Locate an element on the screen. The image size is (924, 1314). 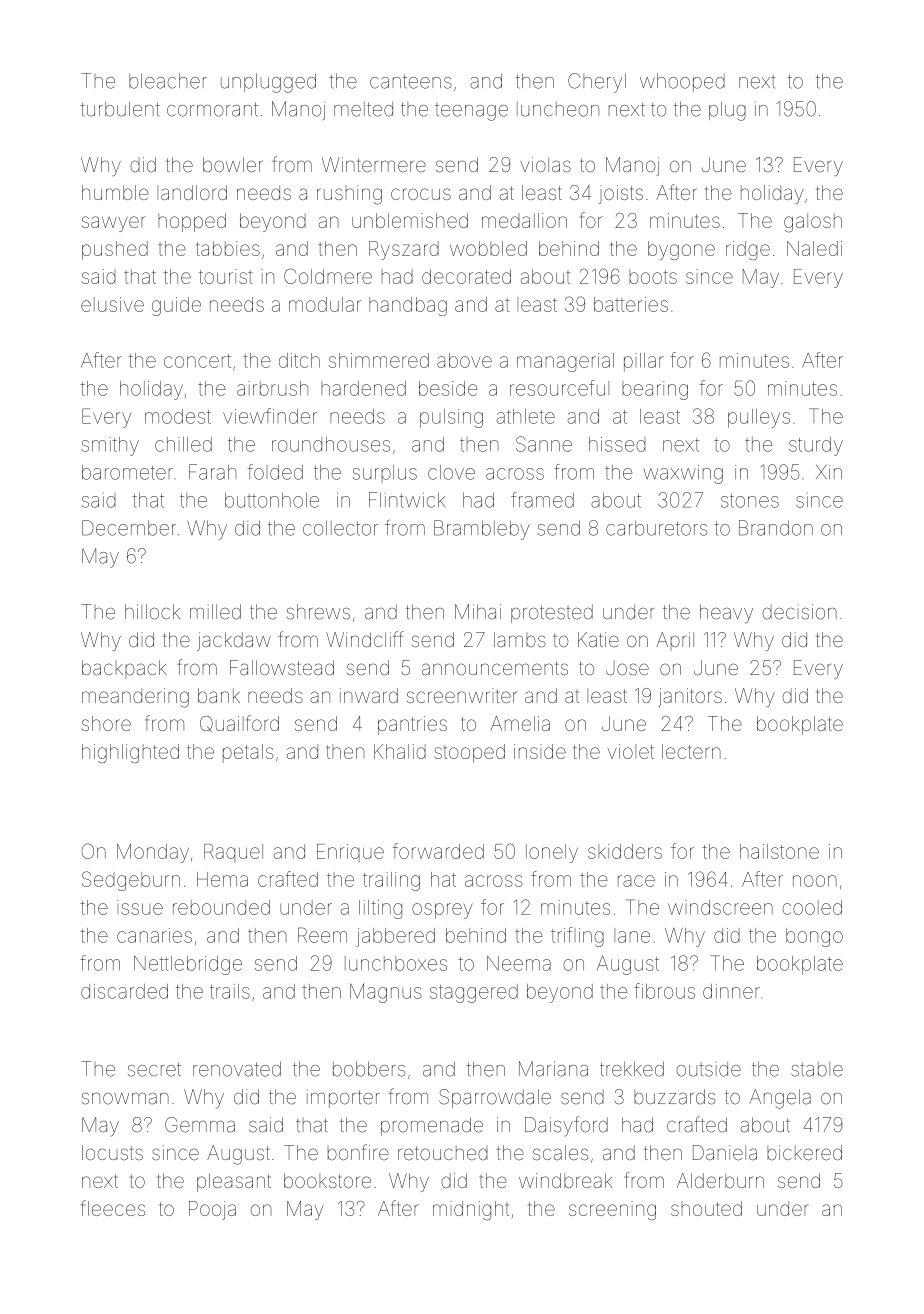
osprey is located at coordinates (442, 911).
